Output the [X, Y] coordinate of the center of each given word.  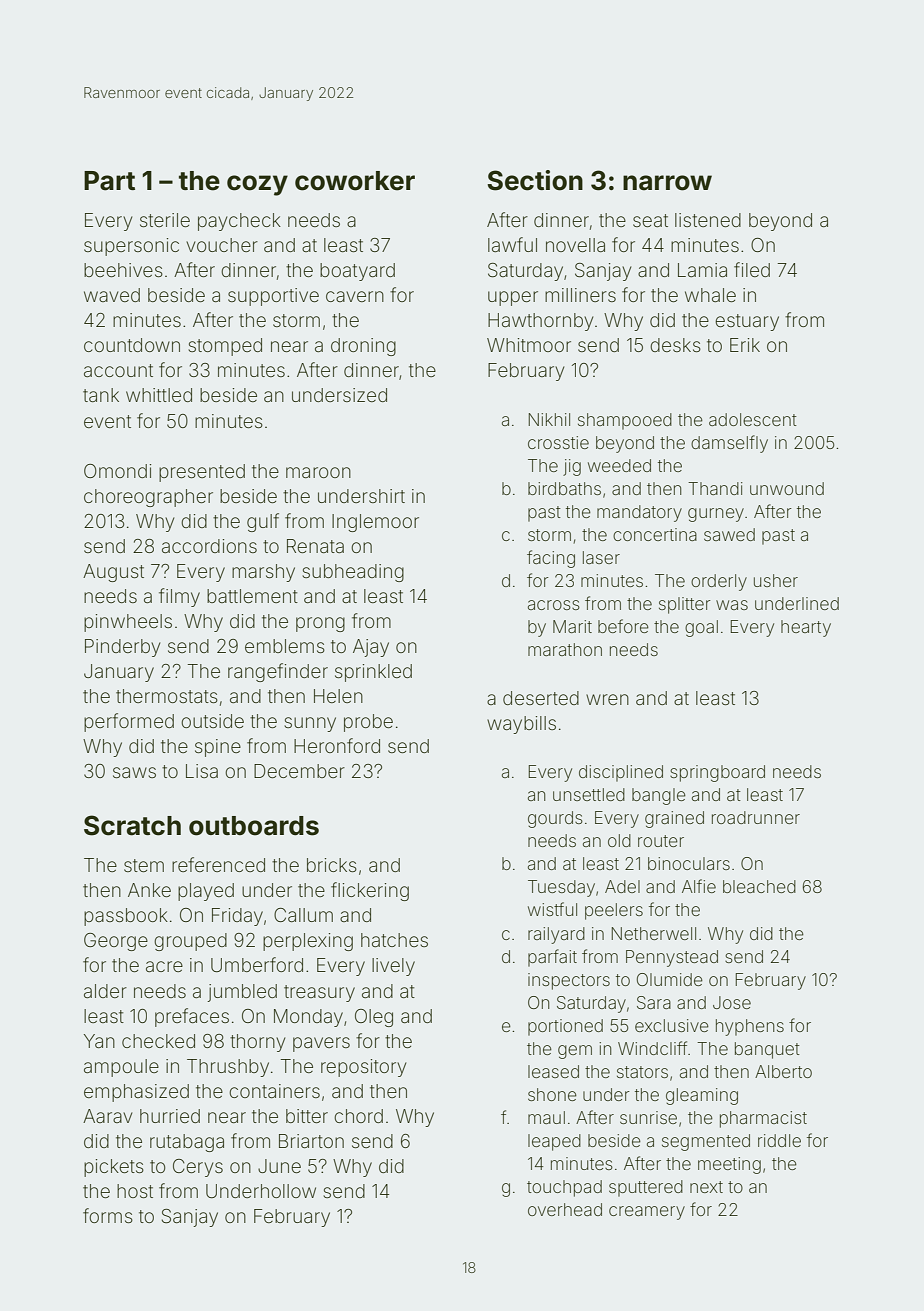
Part [109, 181]
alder [105, 991]
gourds [555, 819]
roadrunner [756, 817]
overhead [565, 1209]
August [113, 573]
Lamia [702, 270]
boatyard [357, 272]
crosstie [558, 442]
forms [108, 1215]
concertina [655, 534]
